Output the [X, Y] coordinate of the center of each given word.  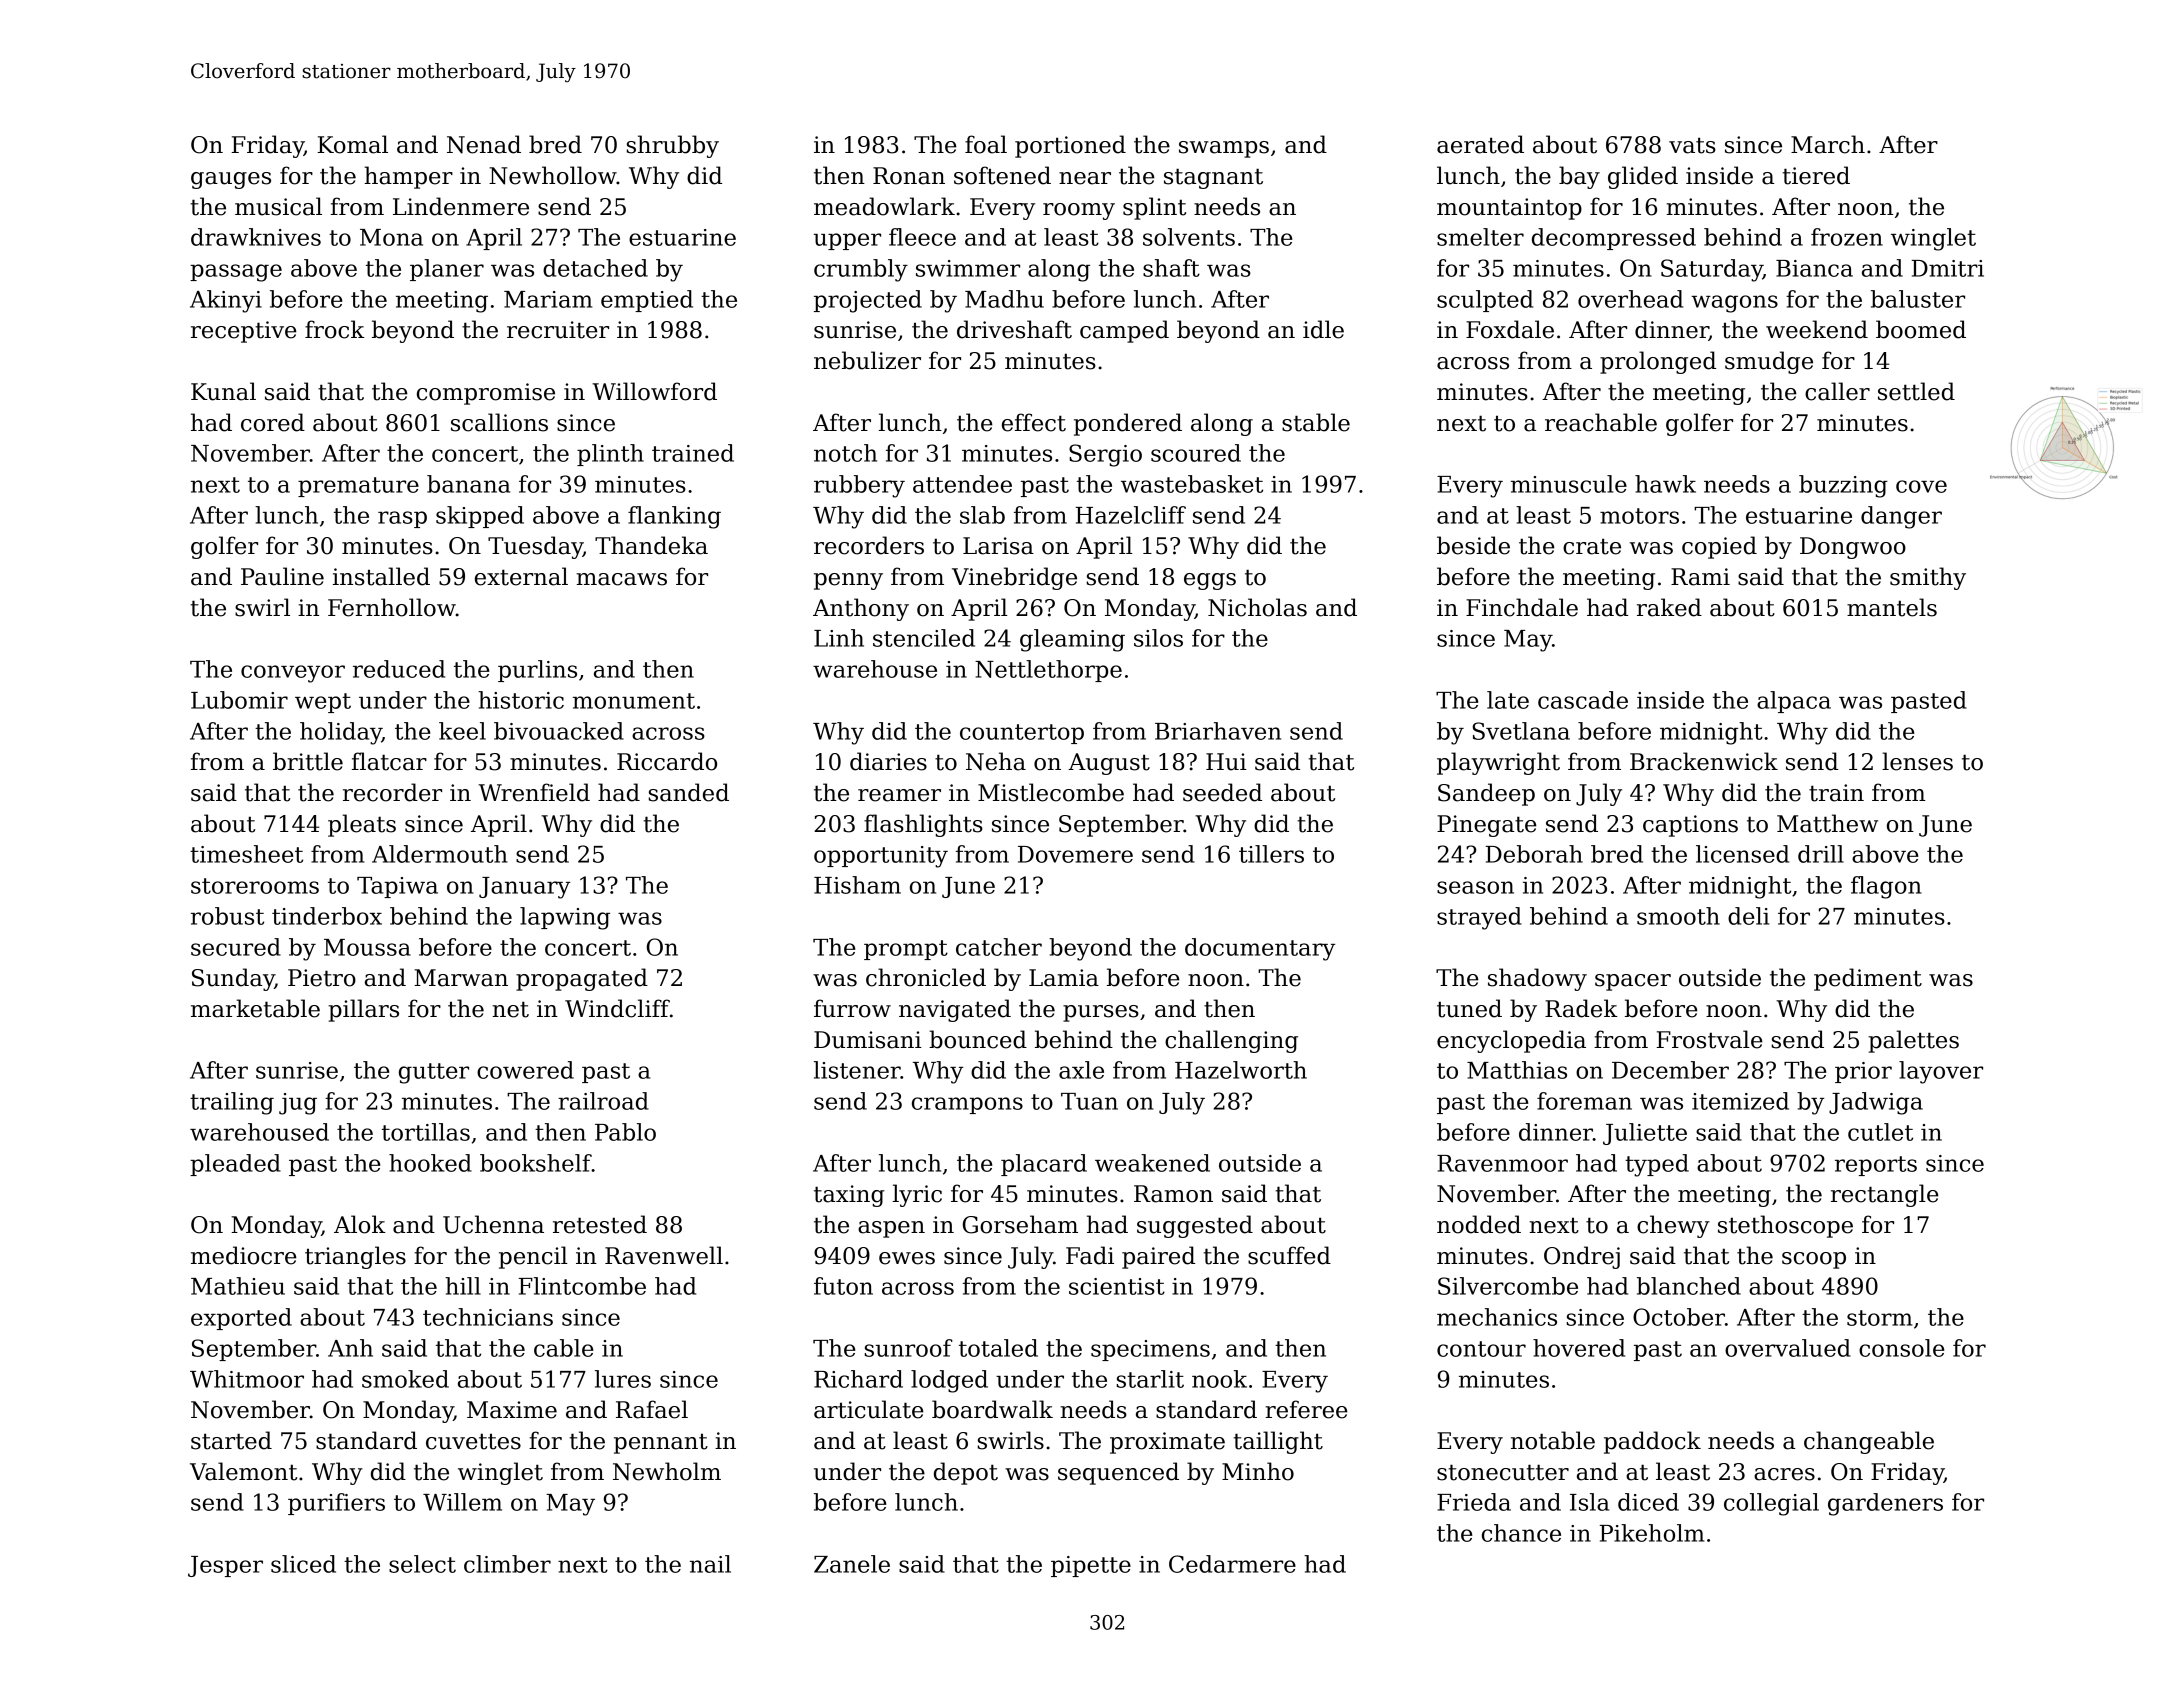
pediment [1868, 979]
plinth [610, 455]
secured [236, 947]
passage [236, 273]
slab [982, 515]
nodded [1479, 1224]
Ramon [1173, 1194]
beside [1473, 545]
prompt [906, 950]
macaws [621, 579]
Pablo [625, 1132]
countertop [1022, 734]
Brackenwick [1704, 761]
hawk [1665, 484]
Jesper [225, 1566]
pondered [1128, 424]
